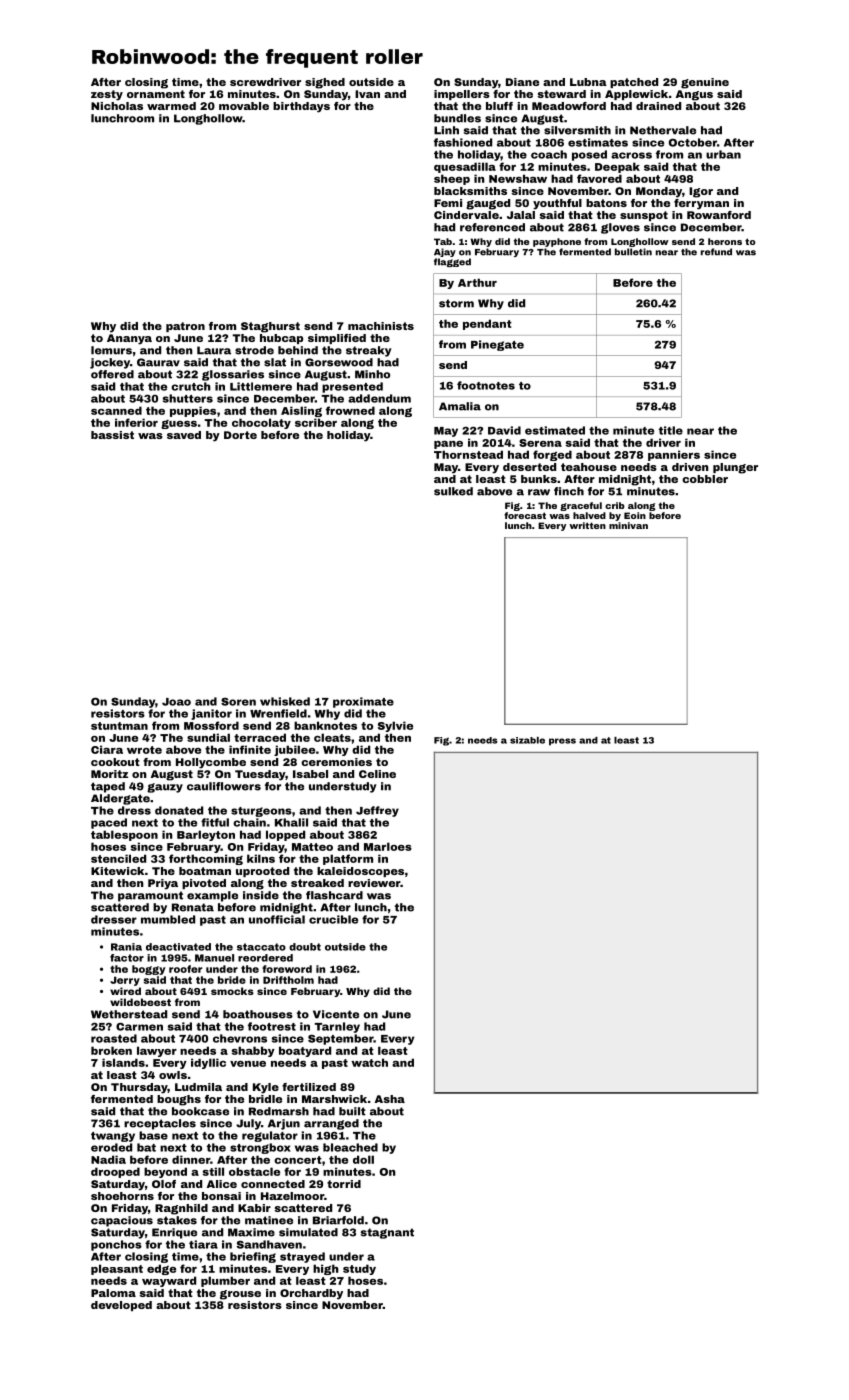 The image size is (849, 1400). I want to click on stagnant, so click(387, 1233).
